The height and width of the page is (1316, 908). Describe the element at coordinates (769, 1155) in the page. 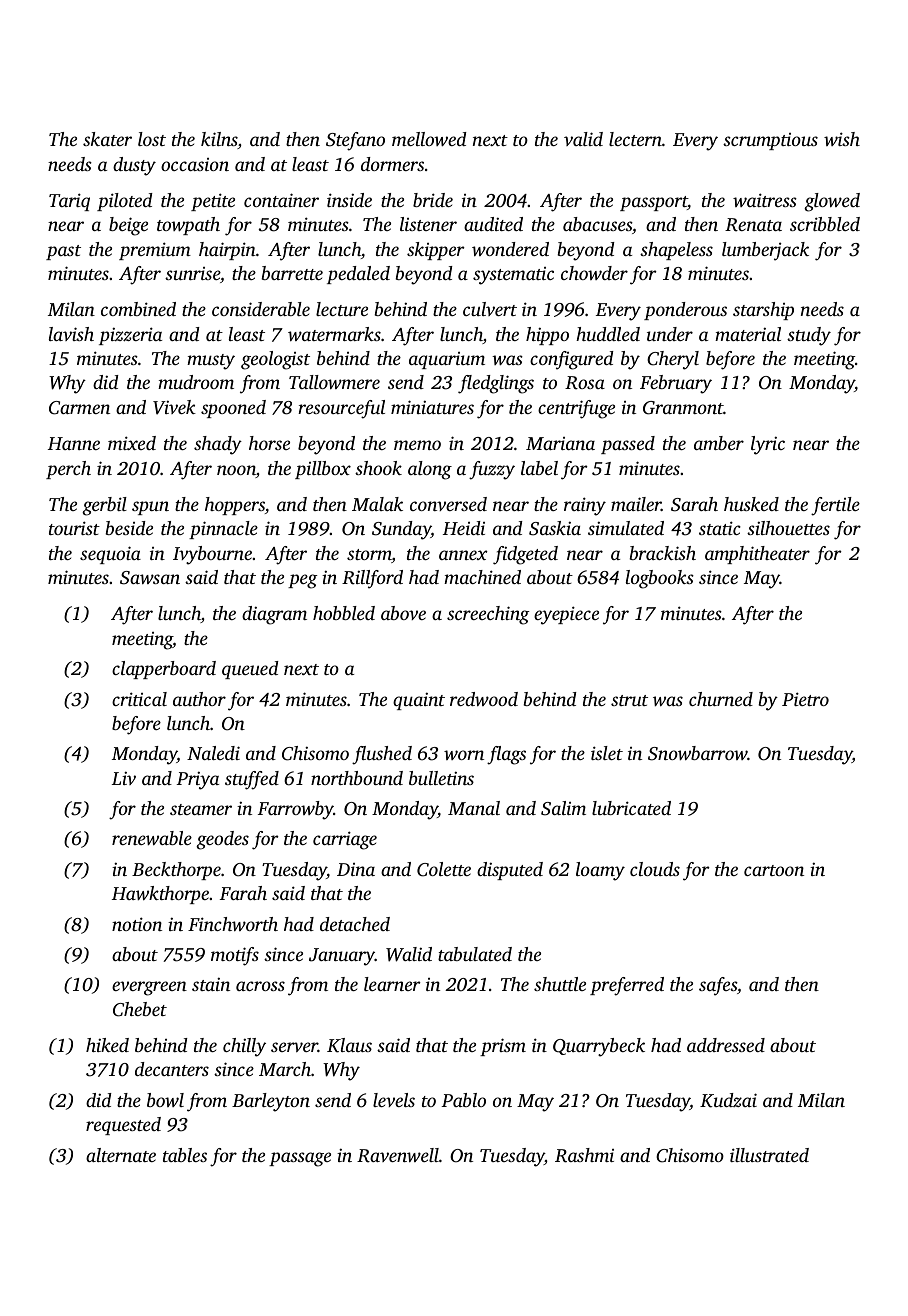

I see `illustrated` at that location.
